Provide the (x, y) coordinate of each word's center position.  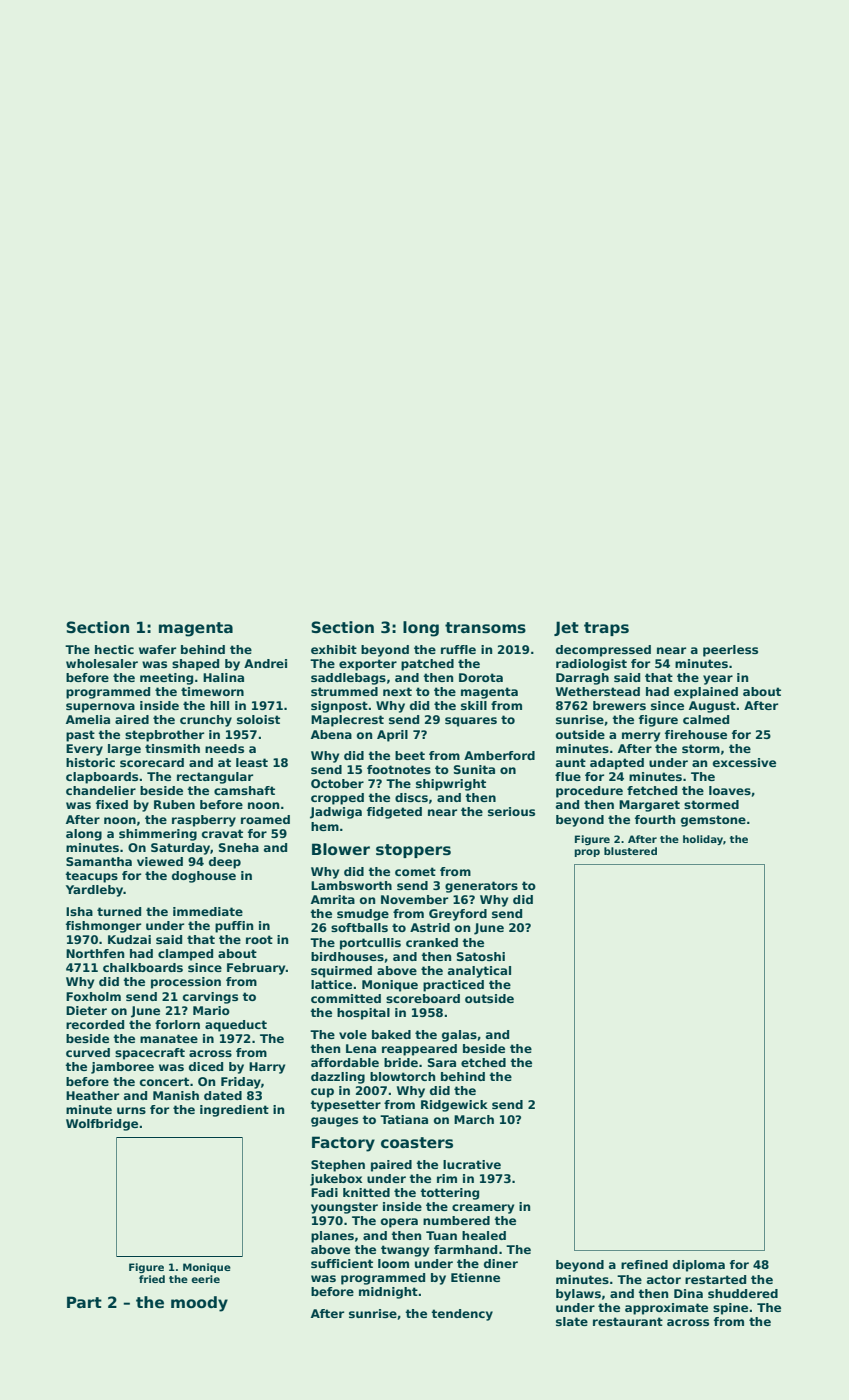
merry (641, 737)
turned (119, 911)
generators (481, 887)
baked (391, 1034)
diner (501, 1263)
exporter (368, 665)
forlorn (177, 1024)
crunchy (206, 721)
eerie (205, 1279)
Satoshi (481, 956)
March (474, 1119)
